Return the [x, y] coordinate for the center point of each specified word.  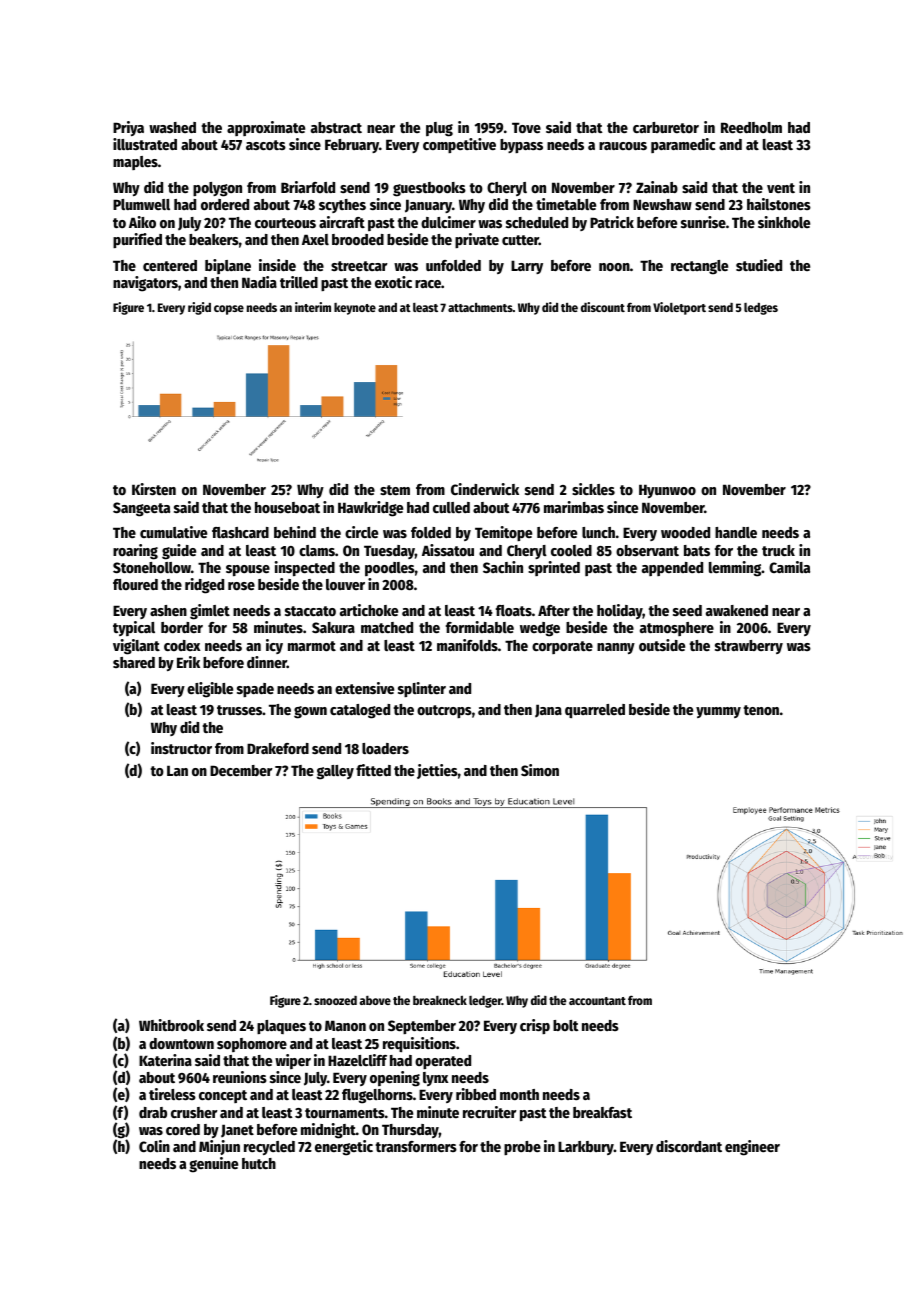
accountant [597, 1001]
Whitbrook [171, 1025]
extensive [364, 688]
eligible [210, 690]
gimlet [210, 612]
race [428, 284]
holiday [620, 611]
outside [662, 645]
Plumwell [141, 204]
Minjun [219, 1147]
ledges [761, 309]
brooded [358, 239]
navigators [145, 284]
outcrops [444, 711]
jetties [437, 771]
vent [781, 188]
